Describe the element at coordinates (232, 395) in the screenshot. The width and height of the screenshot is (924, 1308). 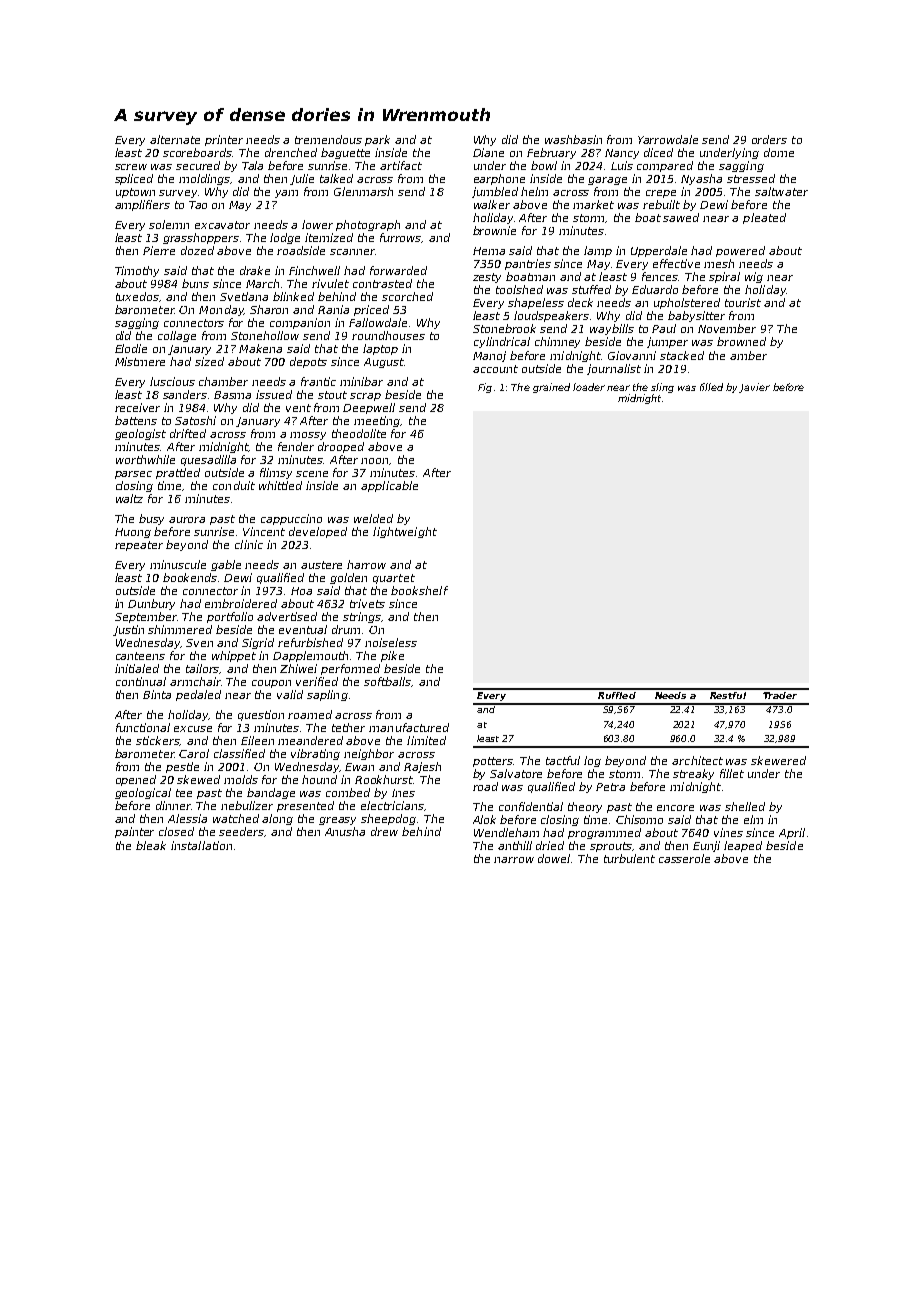
I see `Basma` at that location.
